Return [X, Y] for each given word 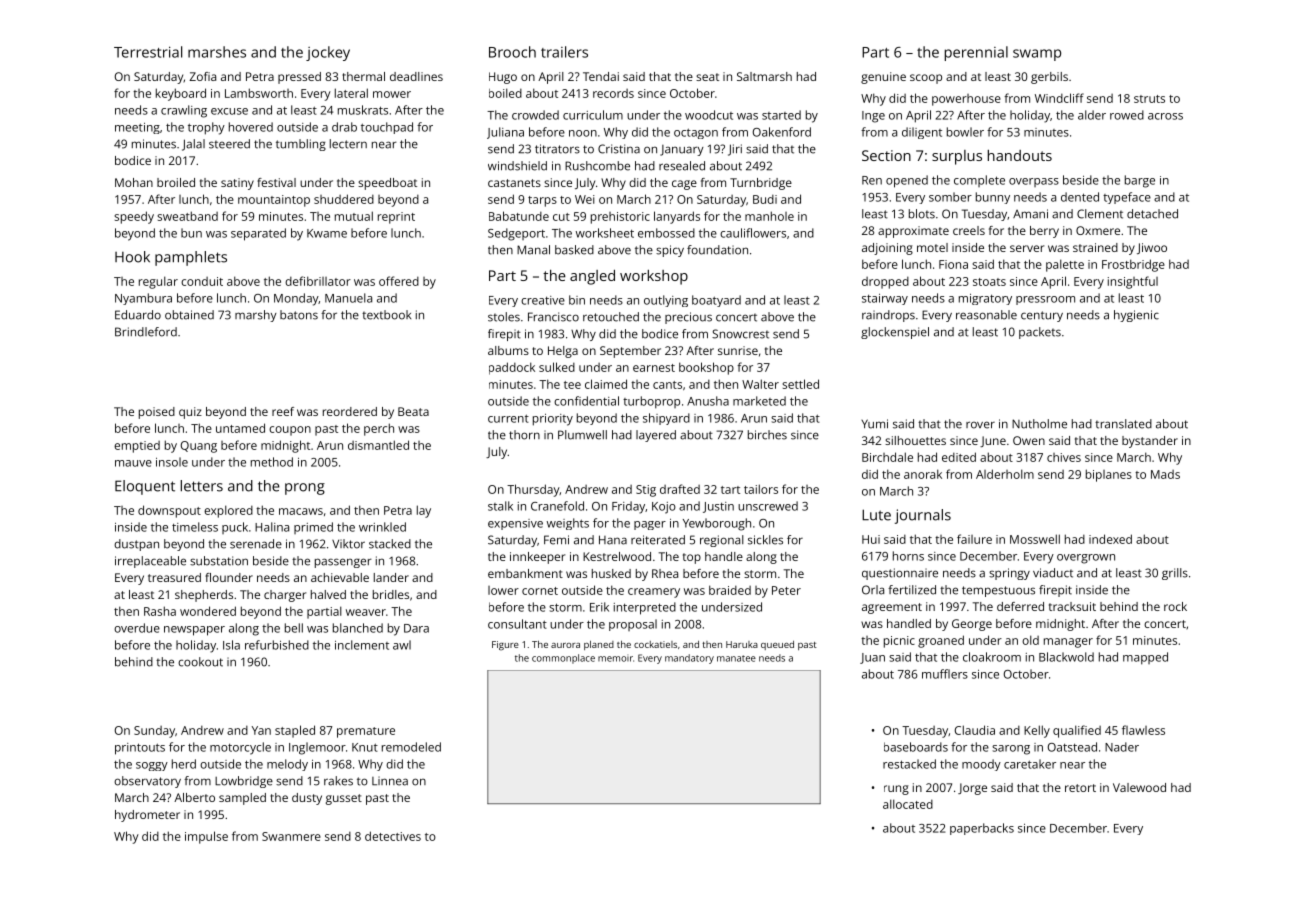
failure [974, 539]
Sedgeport [516, 234]
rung [896, 790]
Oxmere [1098, 230]
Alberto [194, 797]
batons [299, 315]
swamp [1037, 55]
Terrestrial [148, 52]
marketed [759, 401]
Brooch [512, 52]
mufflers [945, 674]
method [272, 462]
